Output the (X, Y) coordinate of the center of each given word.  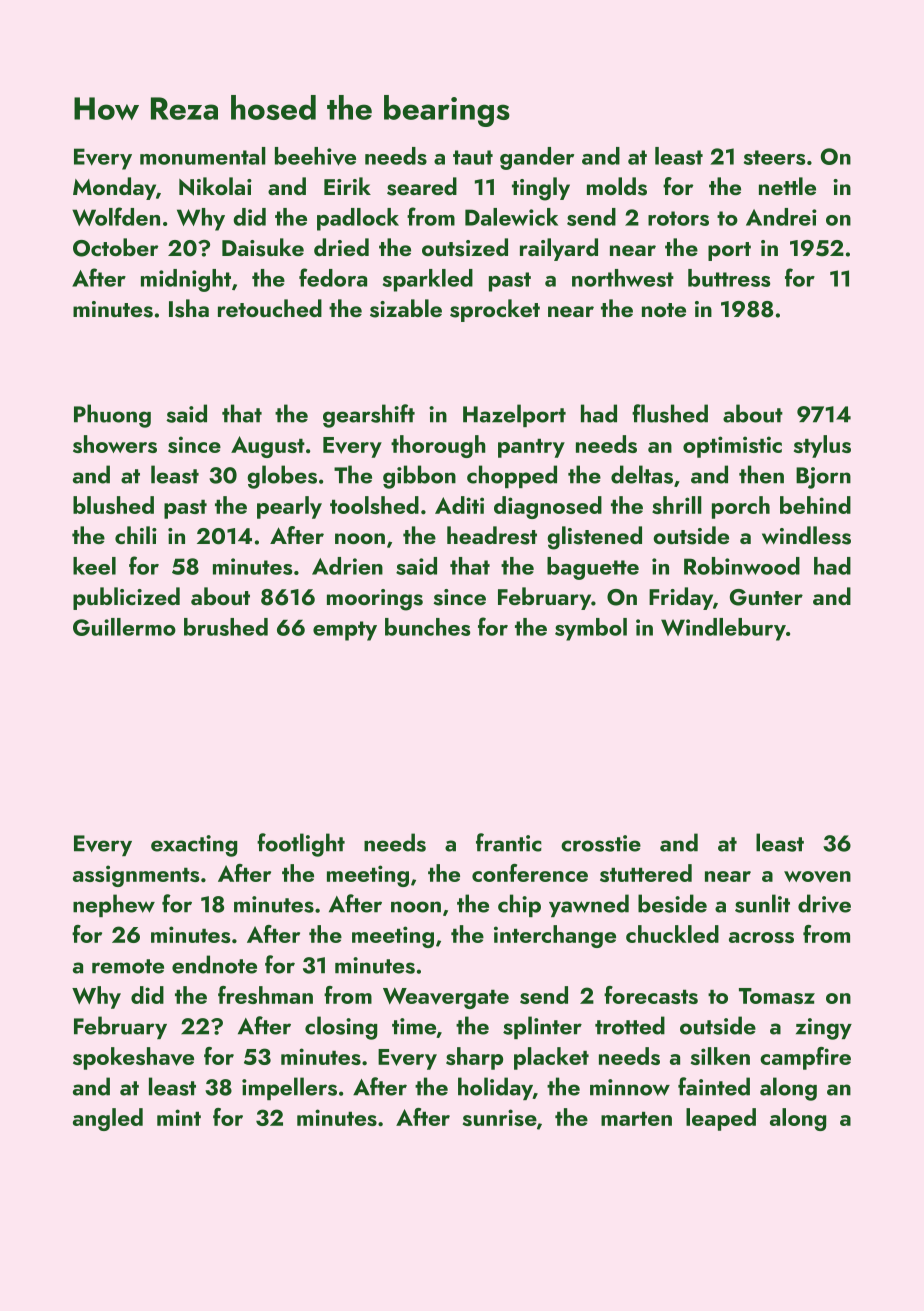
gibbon (419, 477)
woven (817, 877)
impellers (289, 1088)
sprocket (495, 310)
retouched (270, 308)
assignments (136, 876)
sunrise (500, 1117)
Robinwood (742, 566)
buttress (729, 278)
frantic (509, 842)
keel (94, 566)
